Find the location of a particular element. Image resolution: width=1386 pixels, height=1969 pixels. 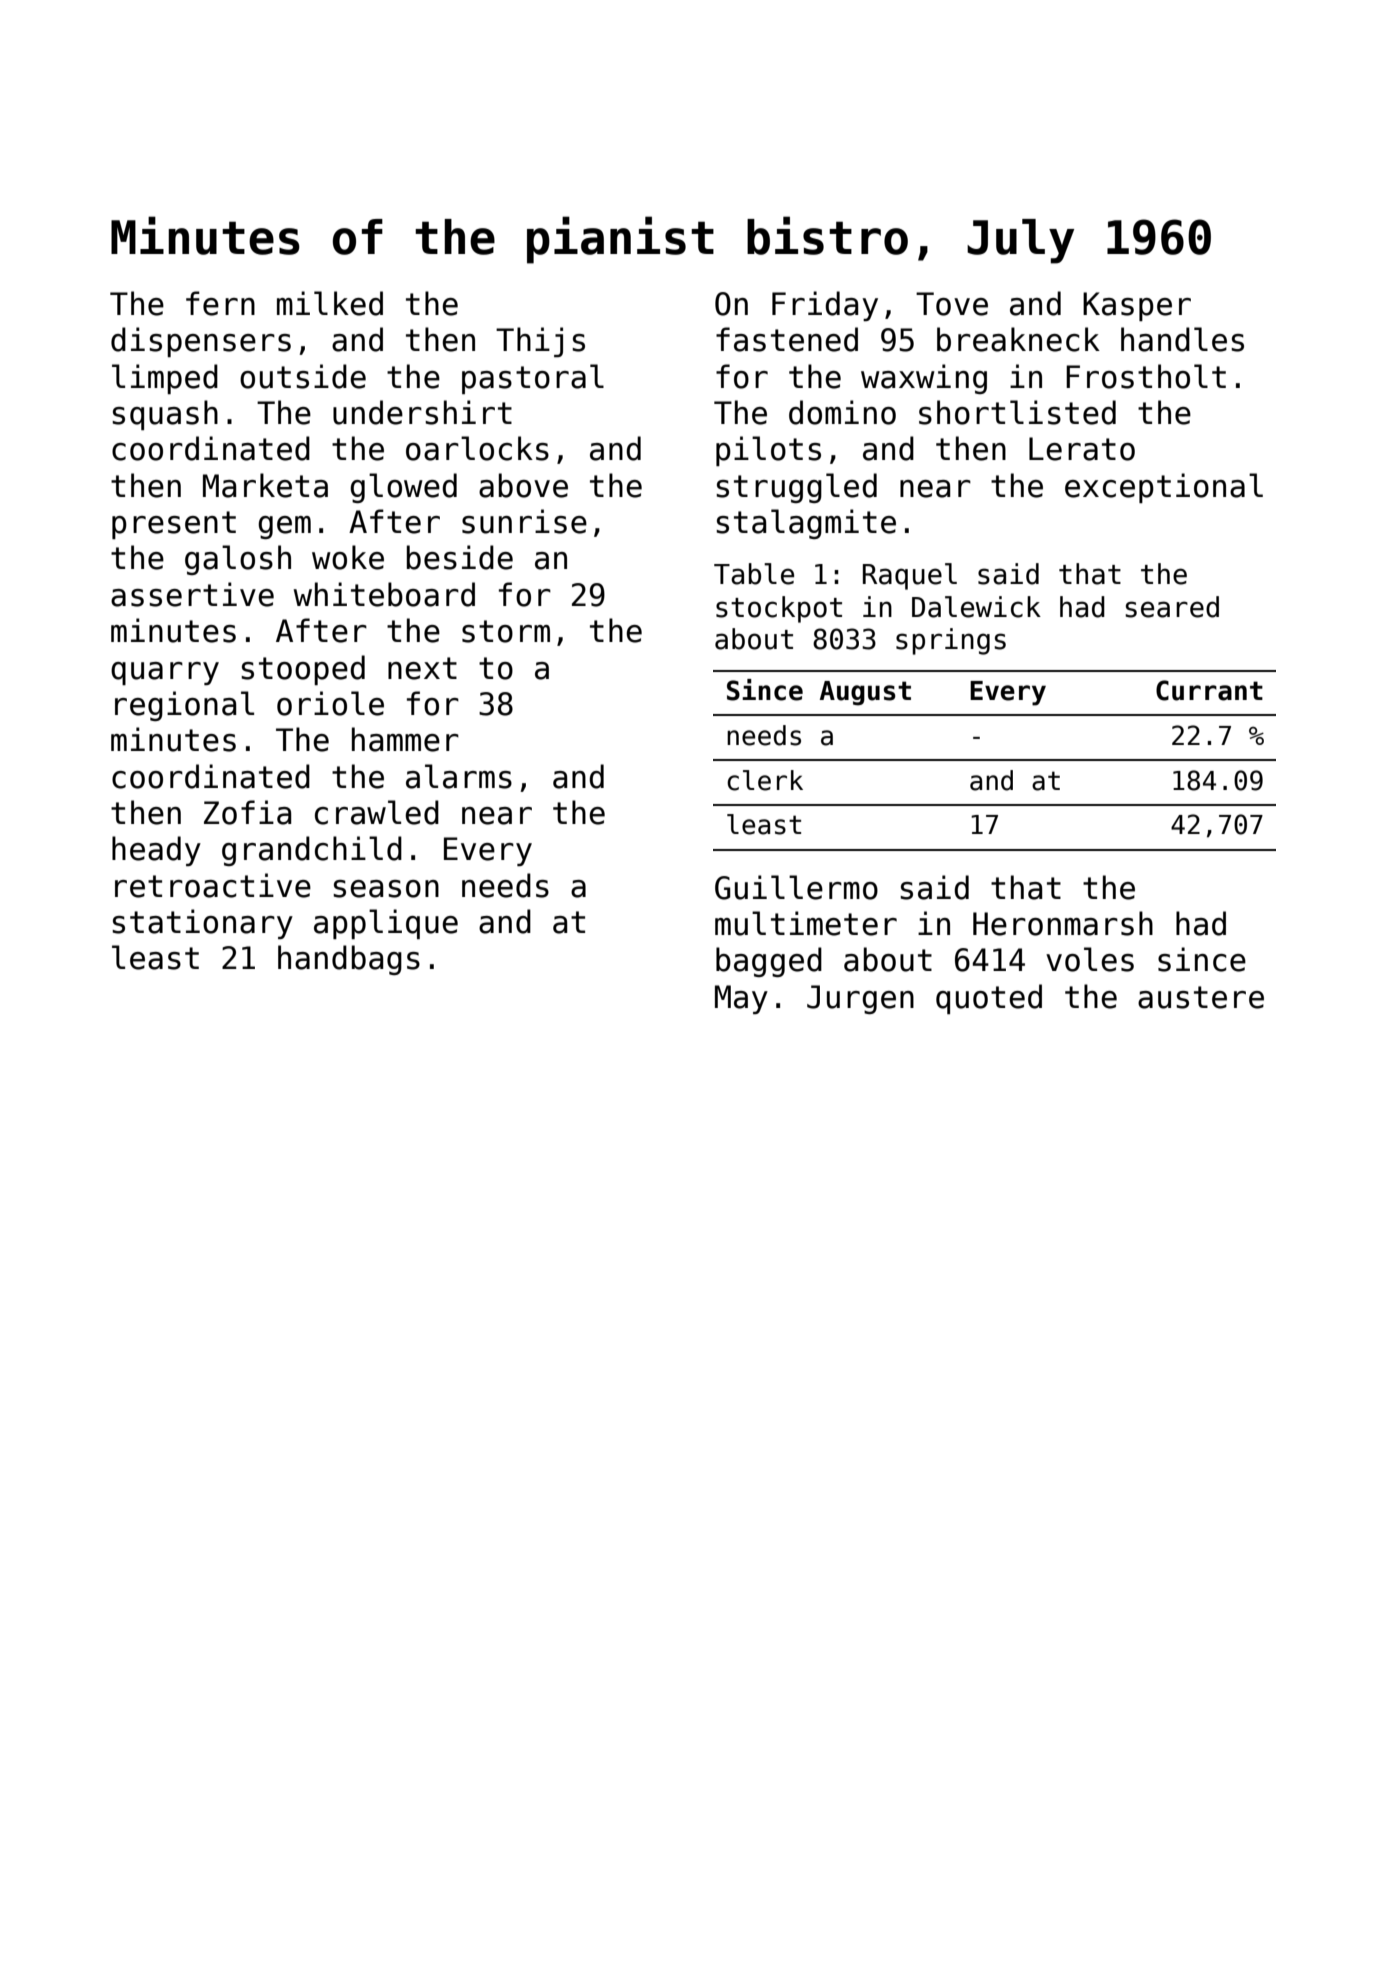

Friday is located at coordinates (825, 306).
